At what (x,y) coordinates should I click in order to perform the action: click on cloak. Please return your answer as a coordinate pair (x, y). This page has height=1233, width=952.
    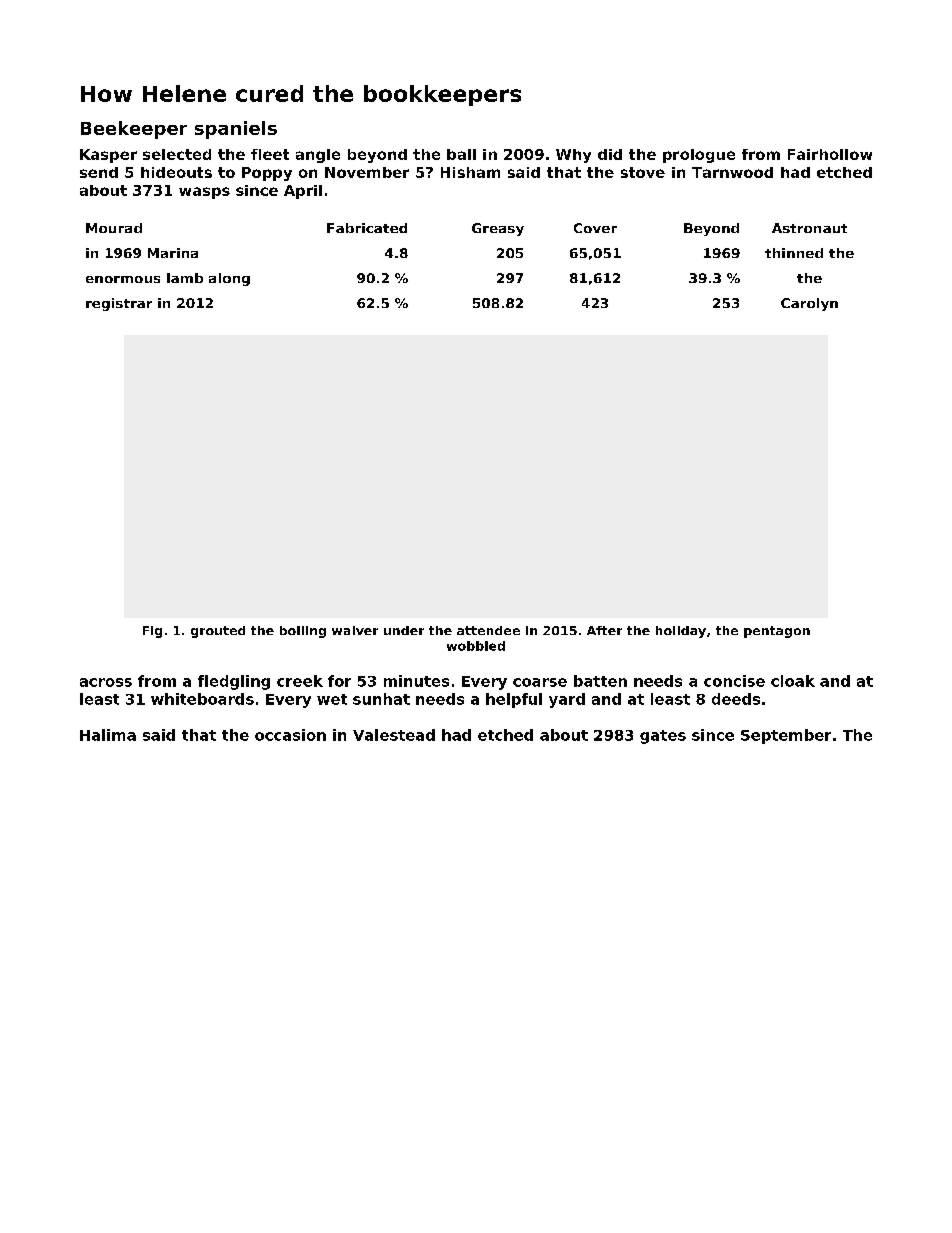
    Looking at the image, I should click on (793, 681).
